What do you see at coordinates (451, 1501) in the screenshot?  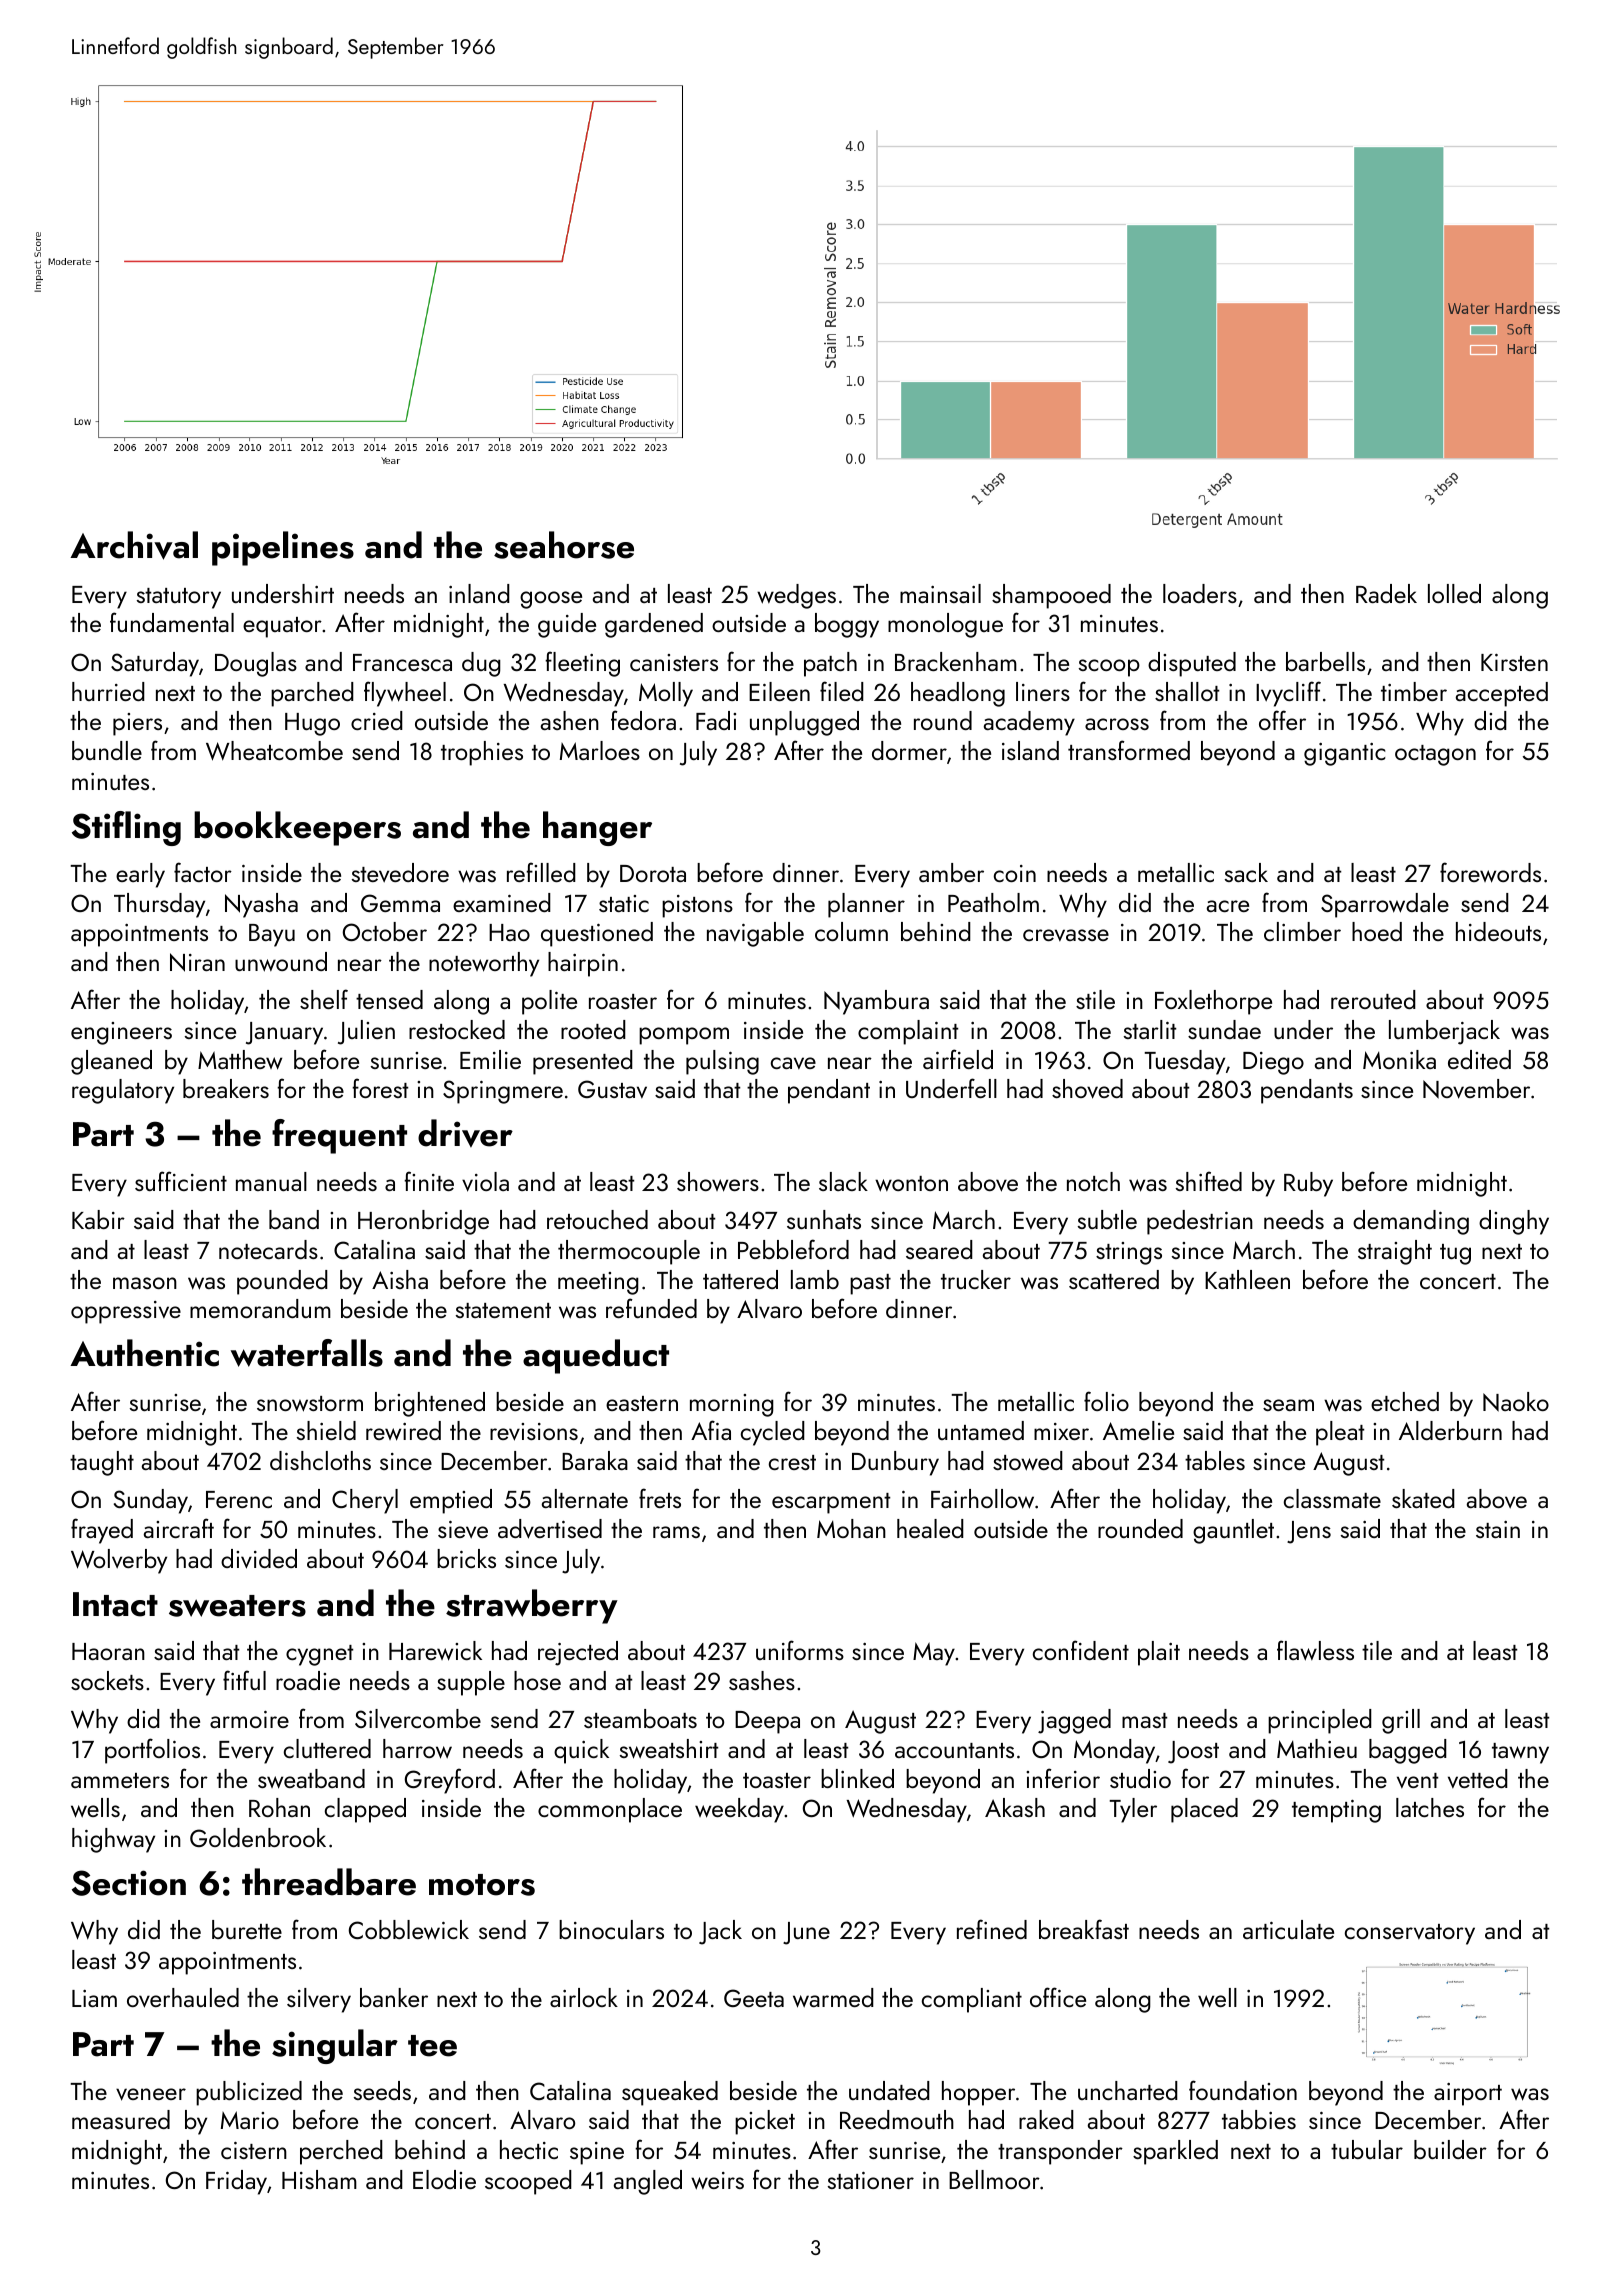 I see `emptied` at bounding box center [451, 1501].
